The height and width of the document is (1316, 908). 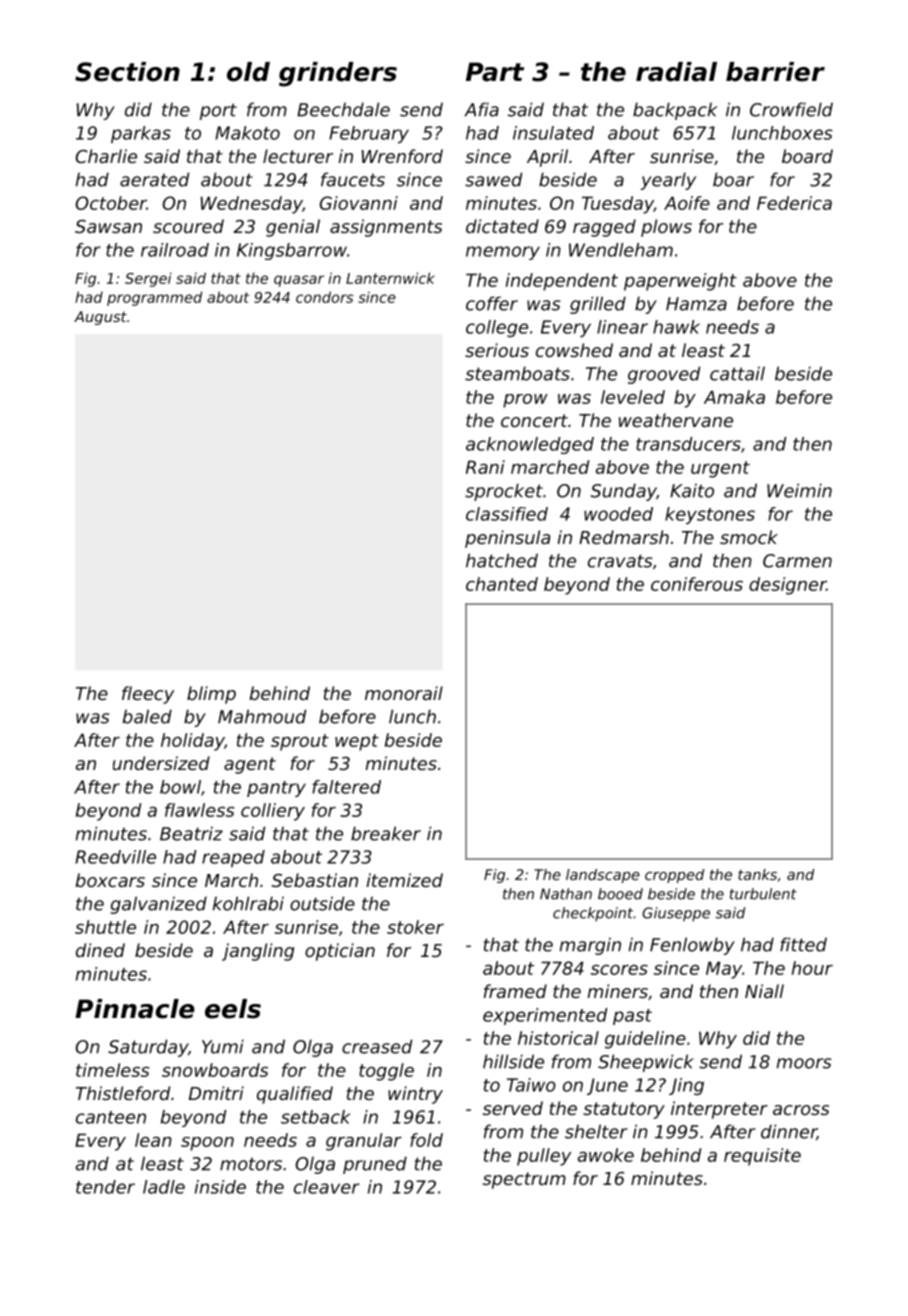 I want to click on radial, so click(x=676, y=72).
